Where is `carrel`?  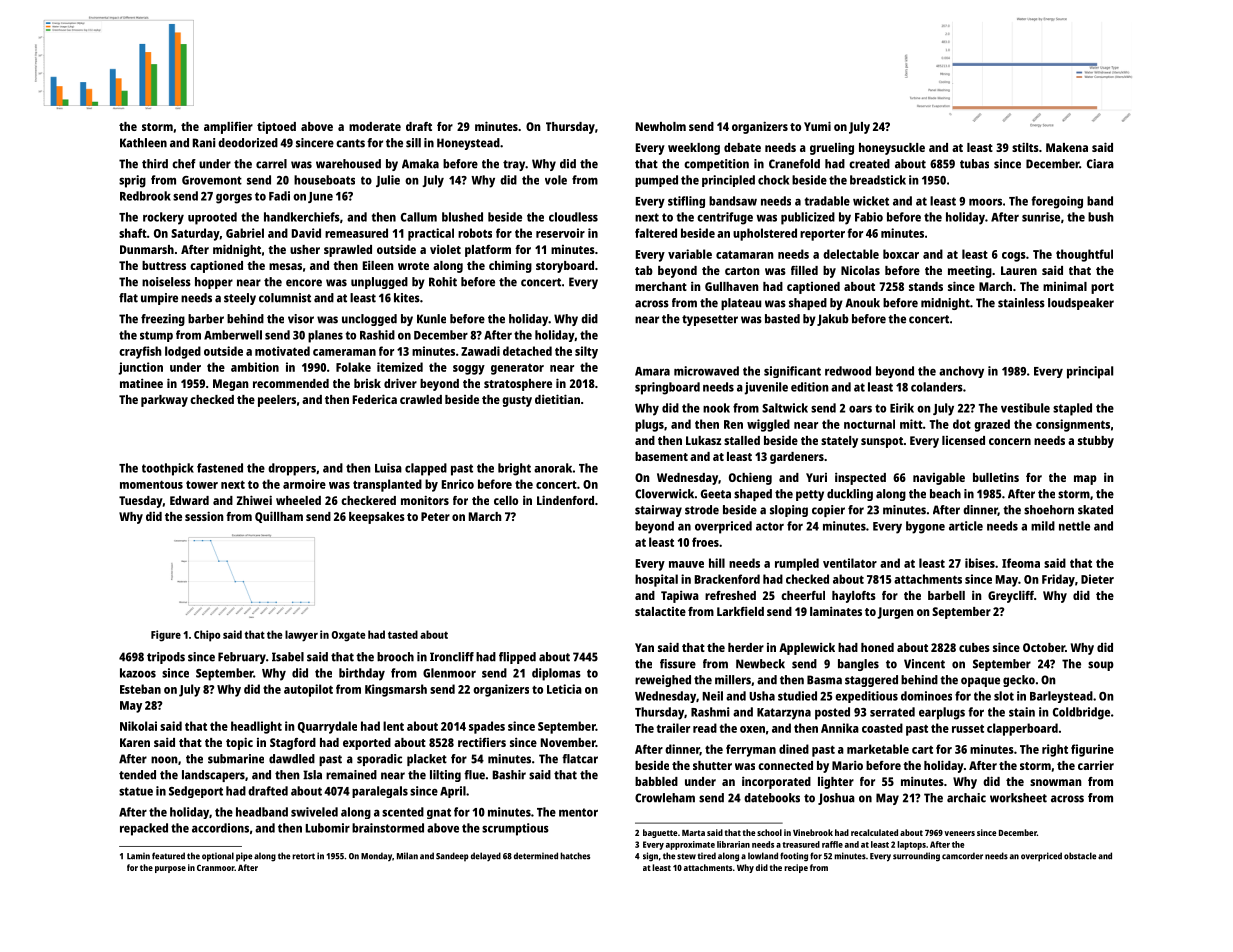 carrel is located at coordinates (271, 164).
